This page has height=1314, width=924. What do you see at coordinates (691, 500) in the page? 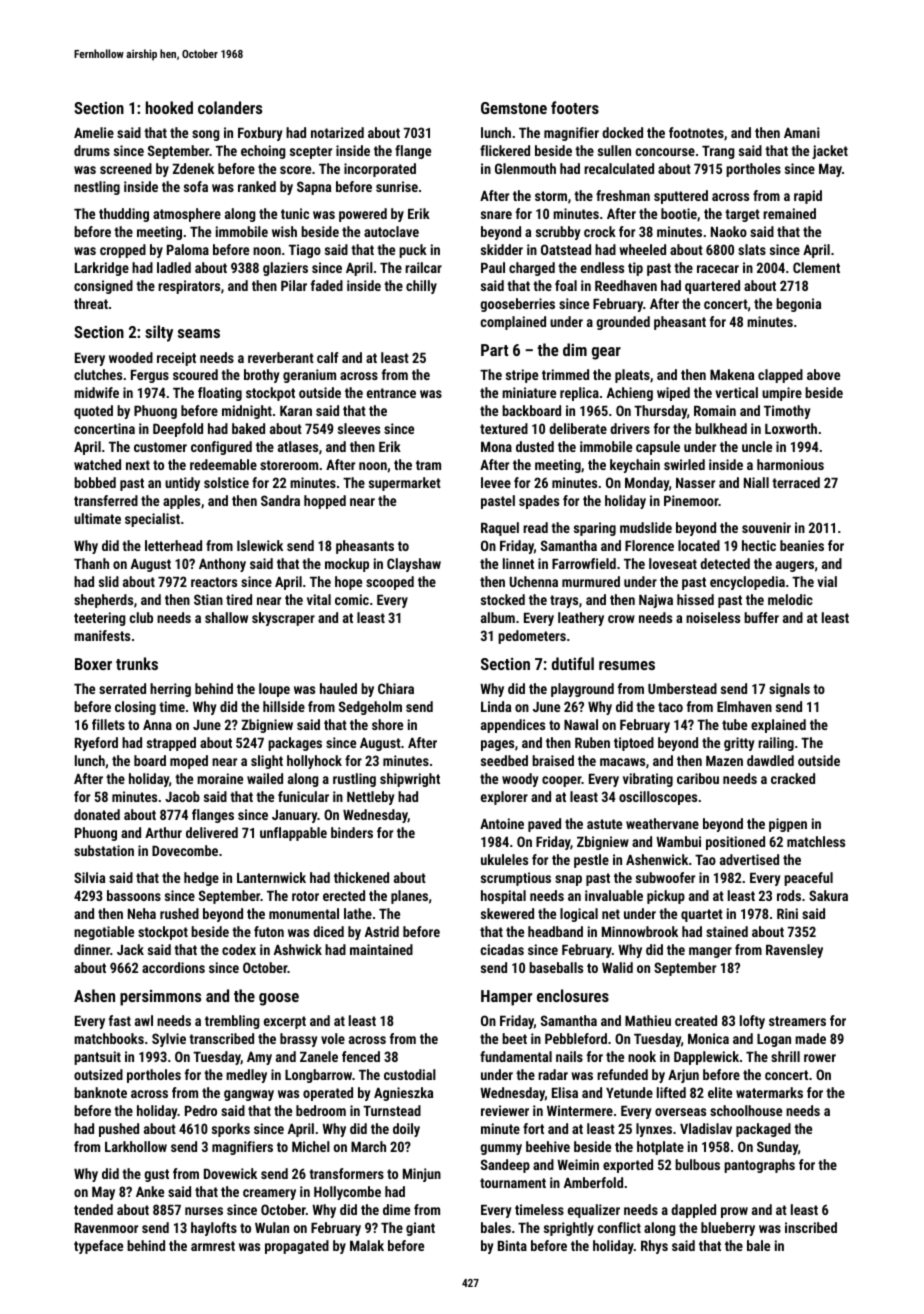
I see `Pinemoor` at bounding box center [691, 500].
